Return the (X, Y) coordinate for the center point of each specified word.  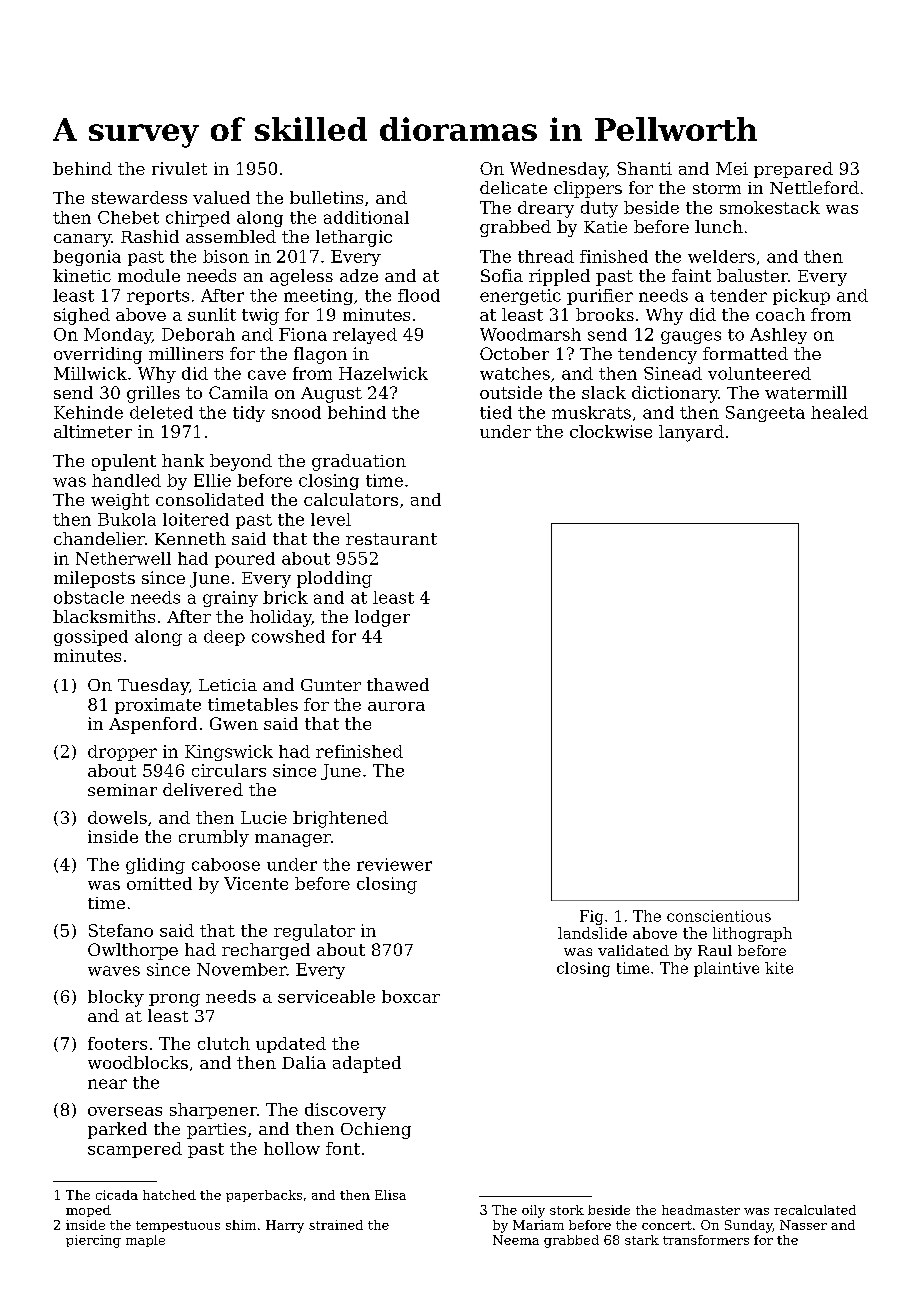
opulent (124, 462)
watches (515, 373)
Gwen (234, 723)
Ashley (778, 336)
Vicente (256, 883)
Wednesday (558, 170)
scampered (135, 1150)
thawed (398, 684)
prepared (793, 170)
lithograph (752, 934)
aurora (396, 706)
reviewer (394, 864)
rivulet (179, 168)
